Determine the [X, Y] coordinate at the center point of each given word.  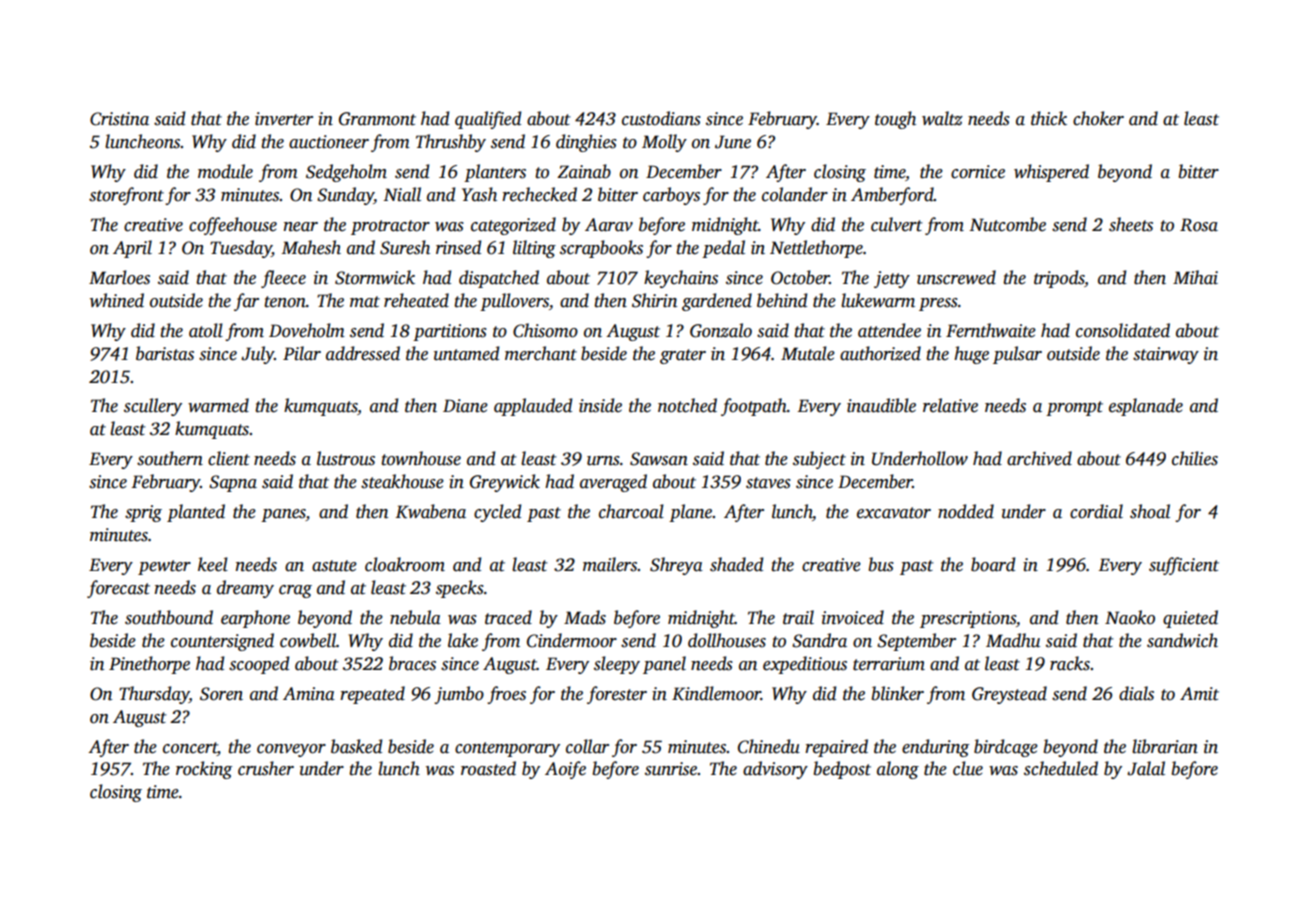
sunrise [671, 769]
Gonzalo [721, 330]
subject [819, 460]
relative [950, 405]
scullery [153, 407]
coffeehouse [233, 226]
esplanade [1146, 407]
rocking [204, 770]
